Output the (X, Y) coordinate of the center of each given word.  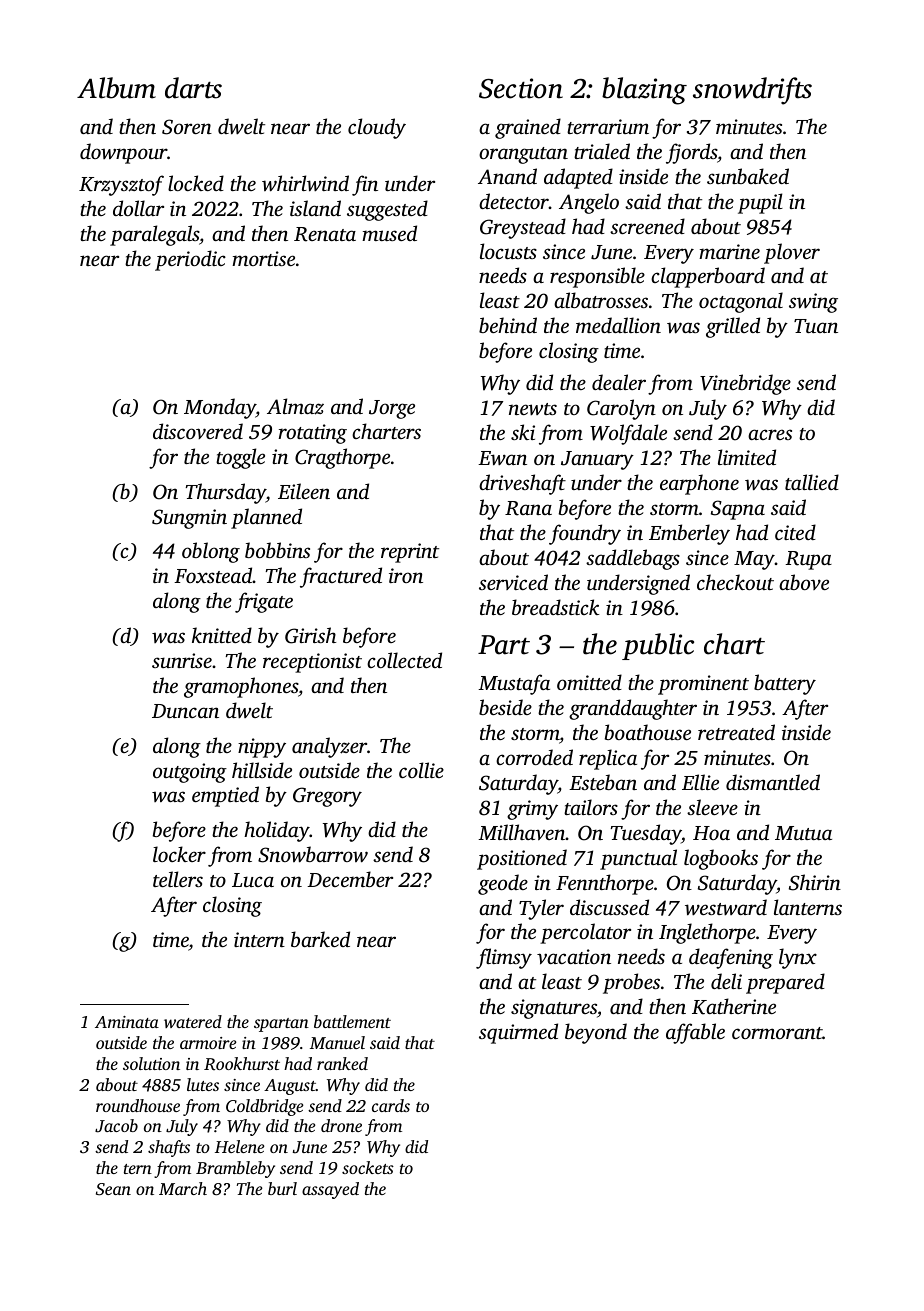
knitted (222, 635)
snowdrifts (752, 91)
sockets (368, 1167)
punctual (638, 859)
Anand (507, 176)
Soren (187, 127)
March (183, 1188)
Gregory (327, 797)
